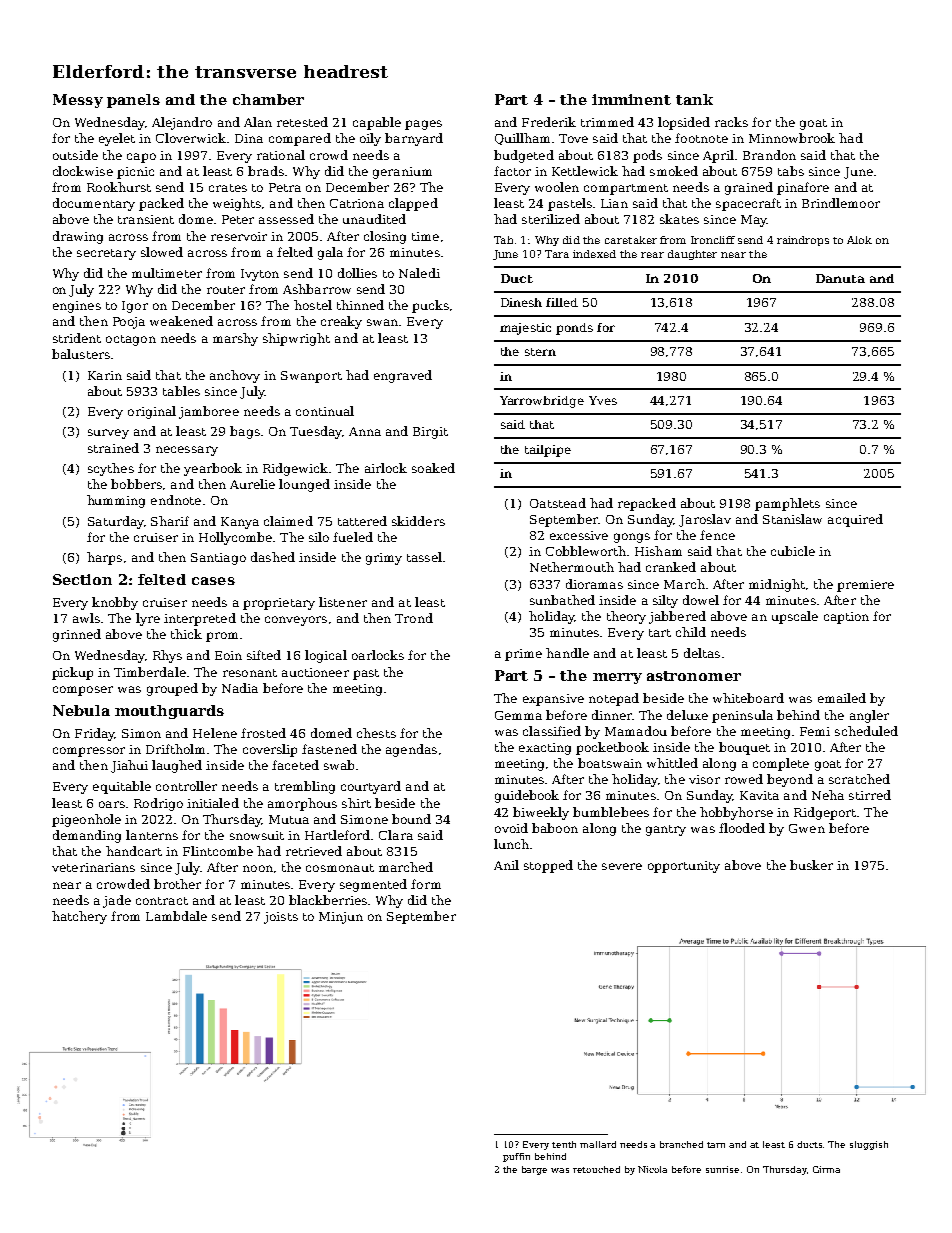  Describe the element at coordinates (281, 918) in the screenshot. I see `joists` at that location.
